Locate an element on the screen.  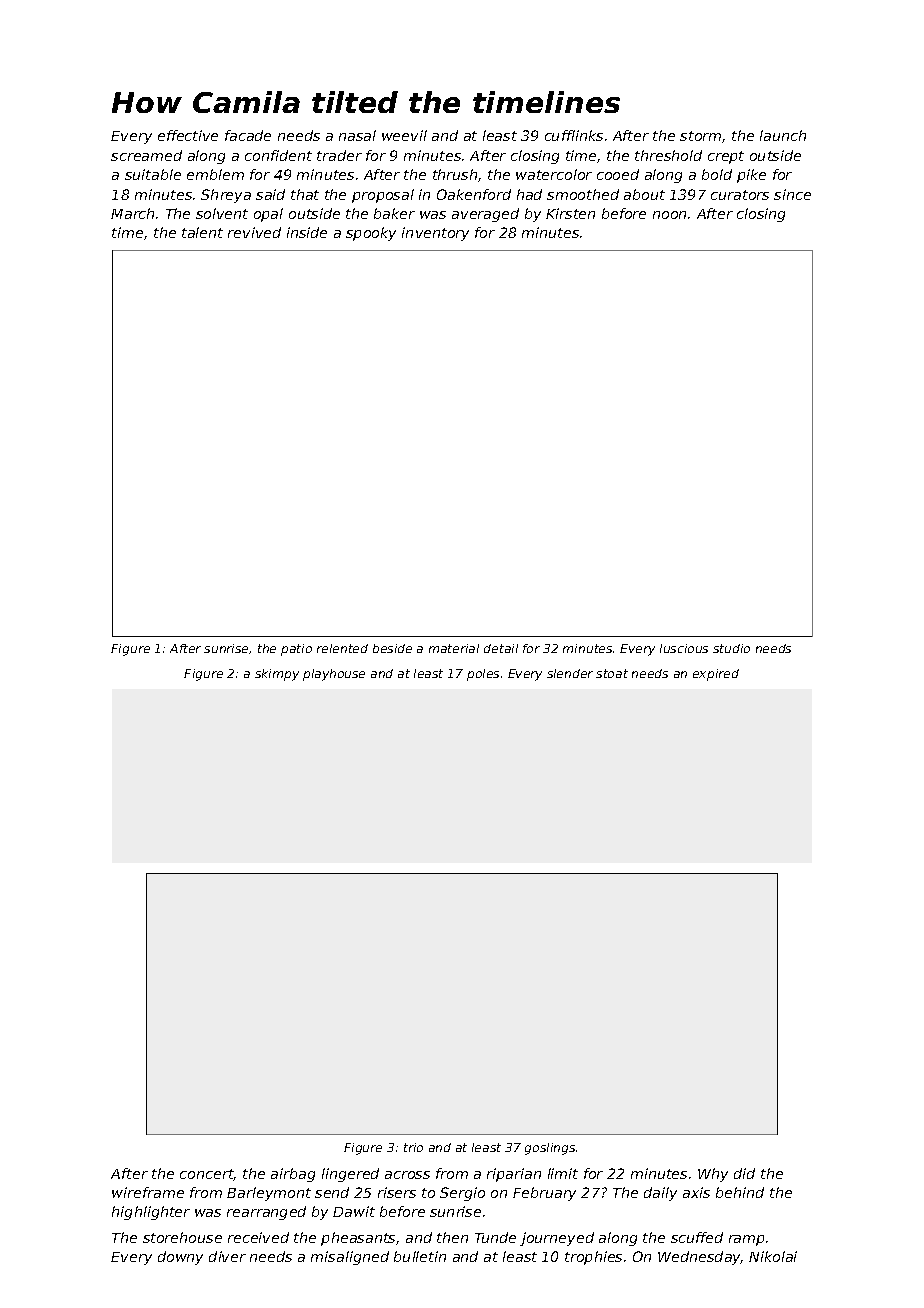
playhouse is located at coordinates (334, 675).
